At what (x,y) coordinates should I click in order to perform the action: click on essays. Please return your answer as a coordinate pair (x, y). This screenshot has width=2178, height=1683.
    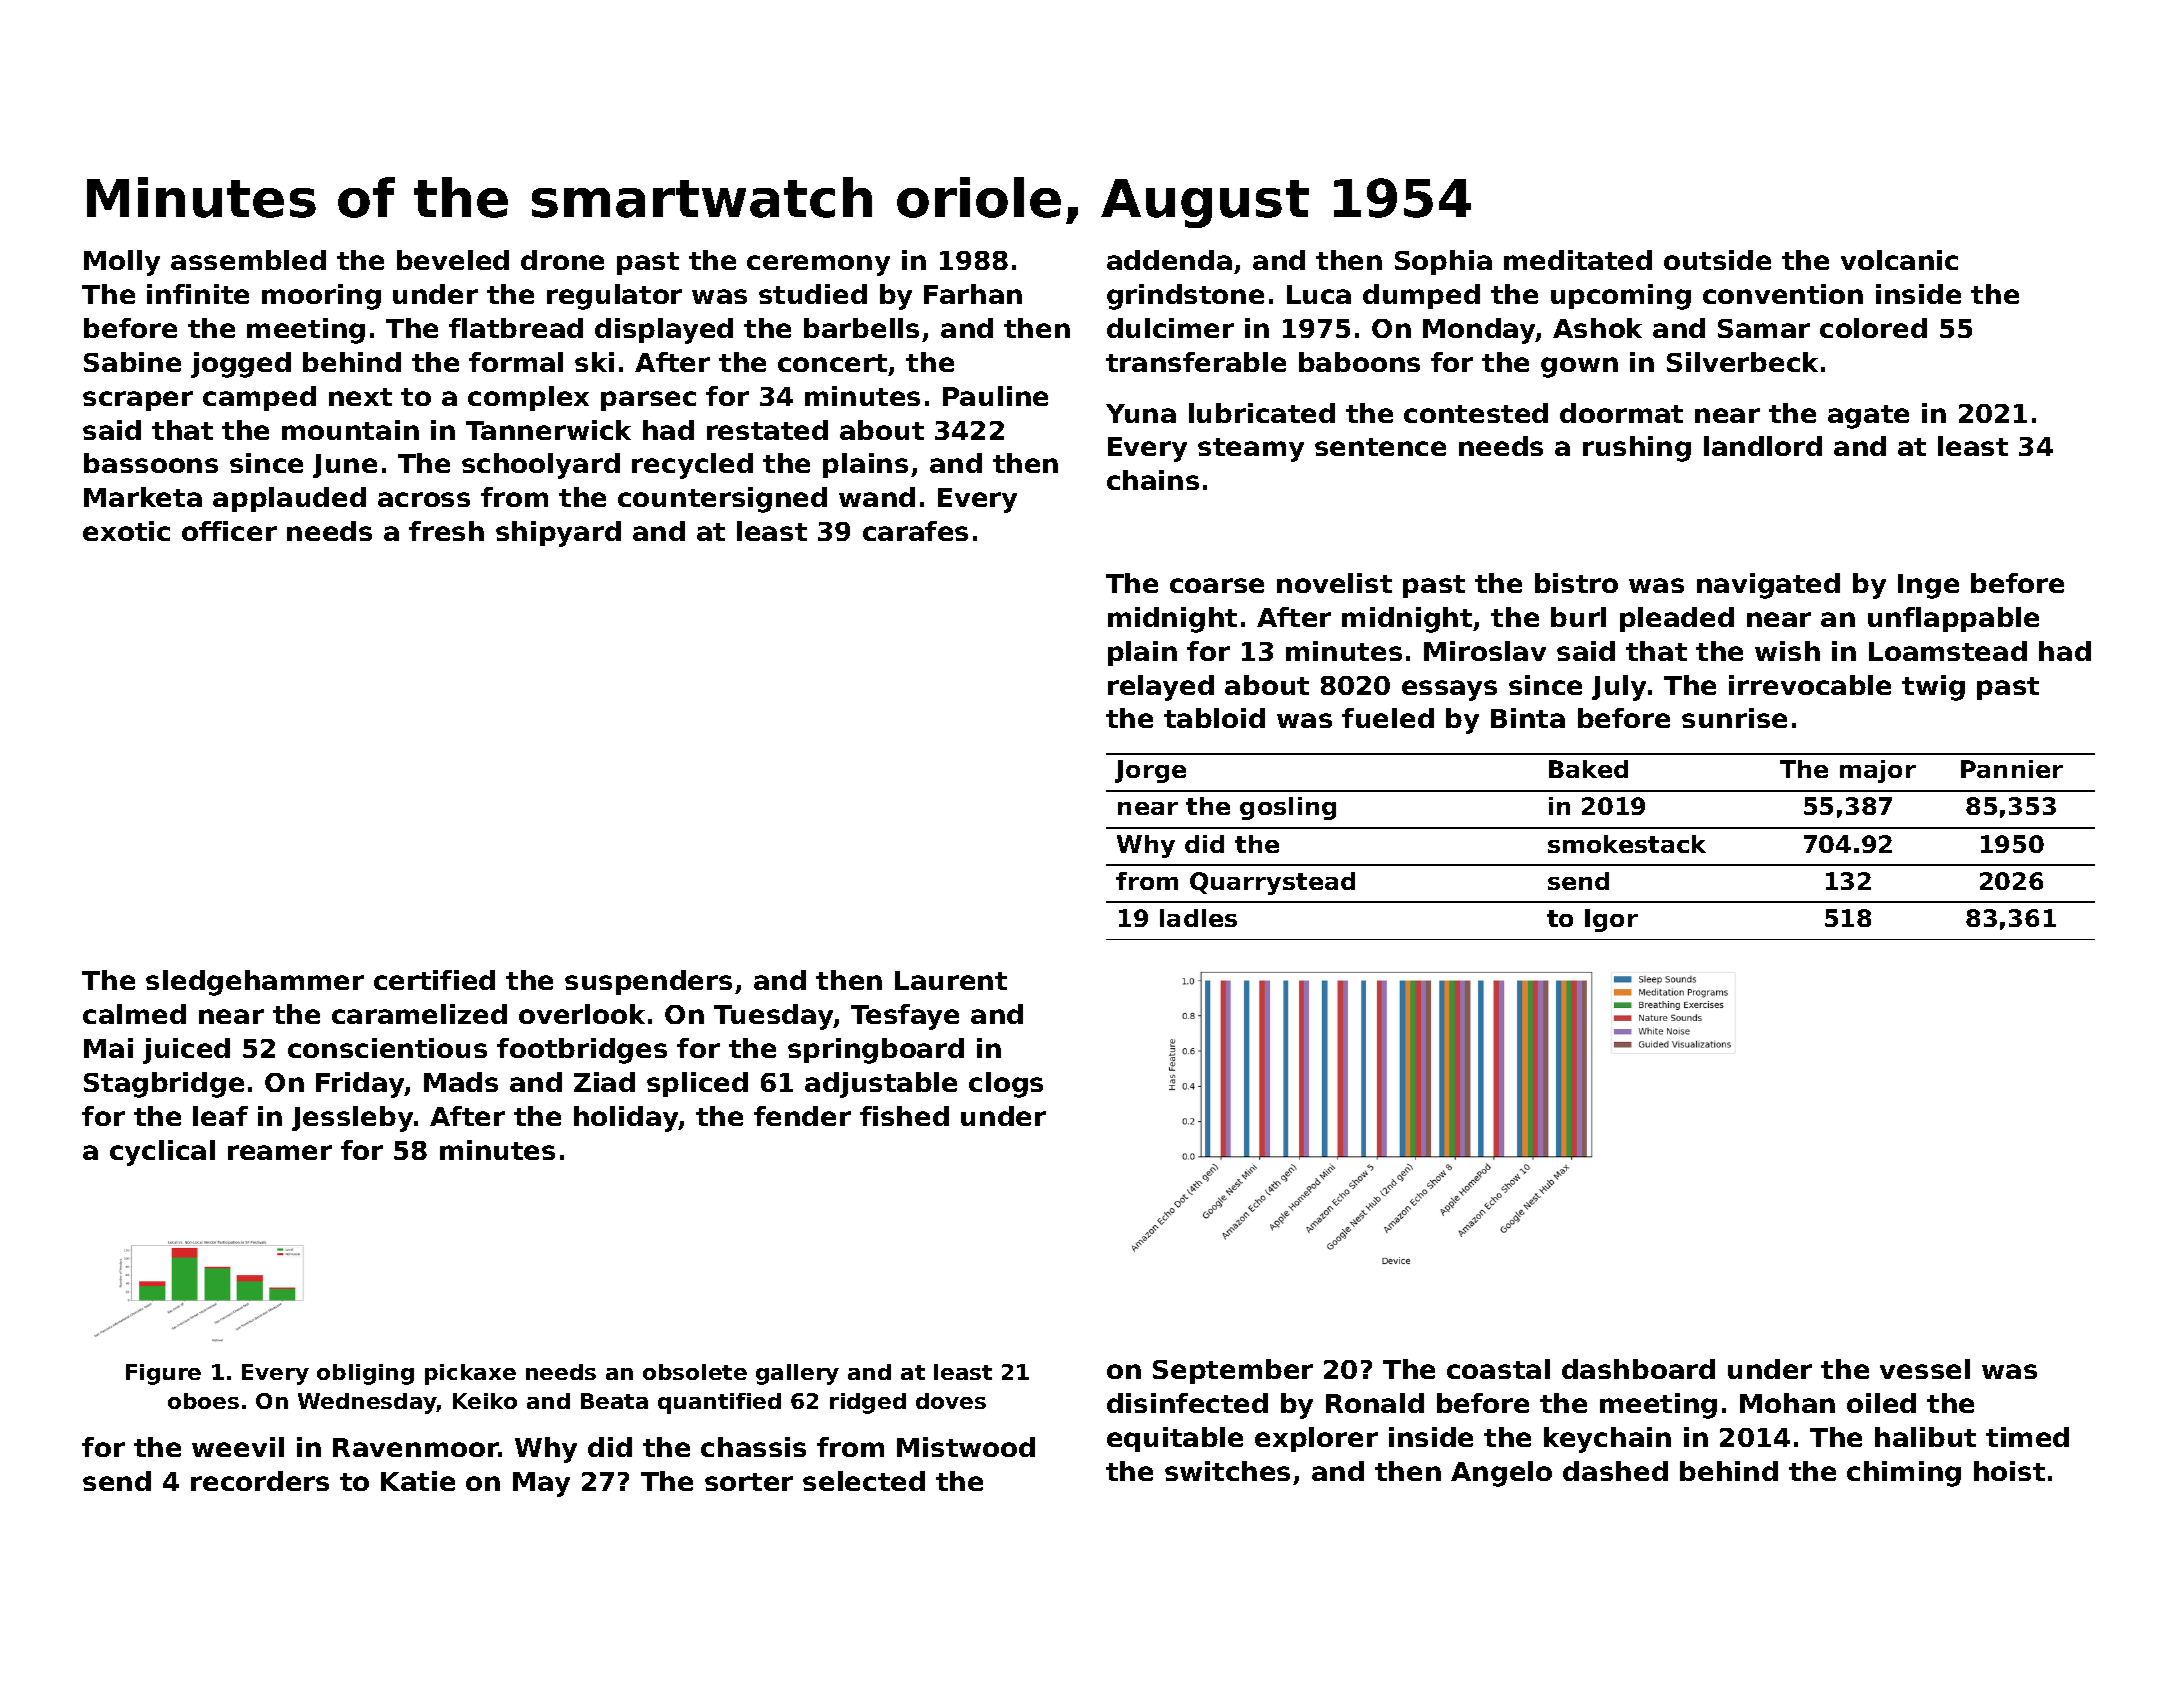
    Looking at the image, I should click on (1449, 690).
